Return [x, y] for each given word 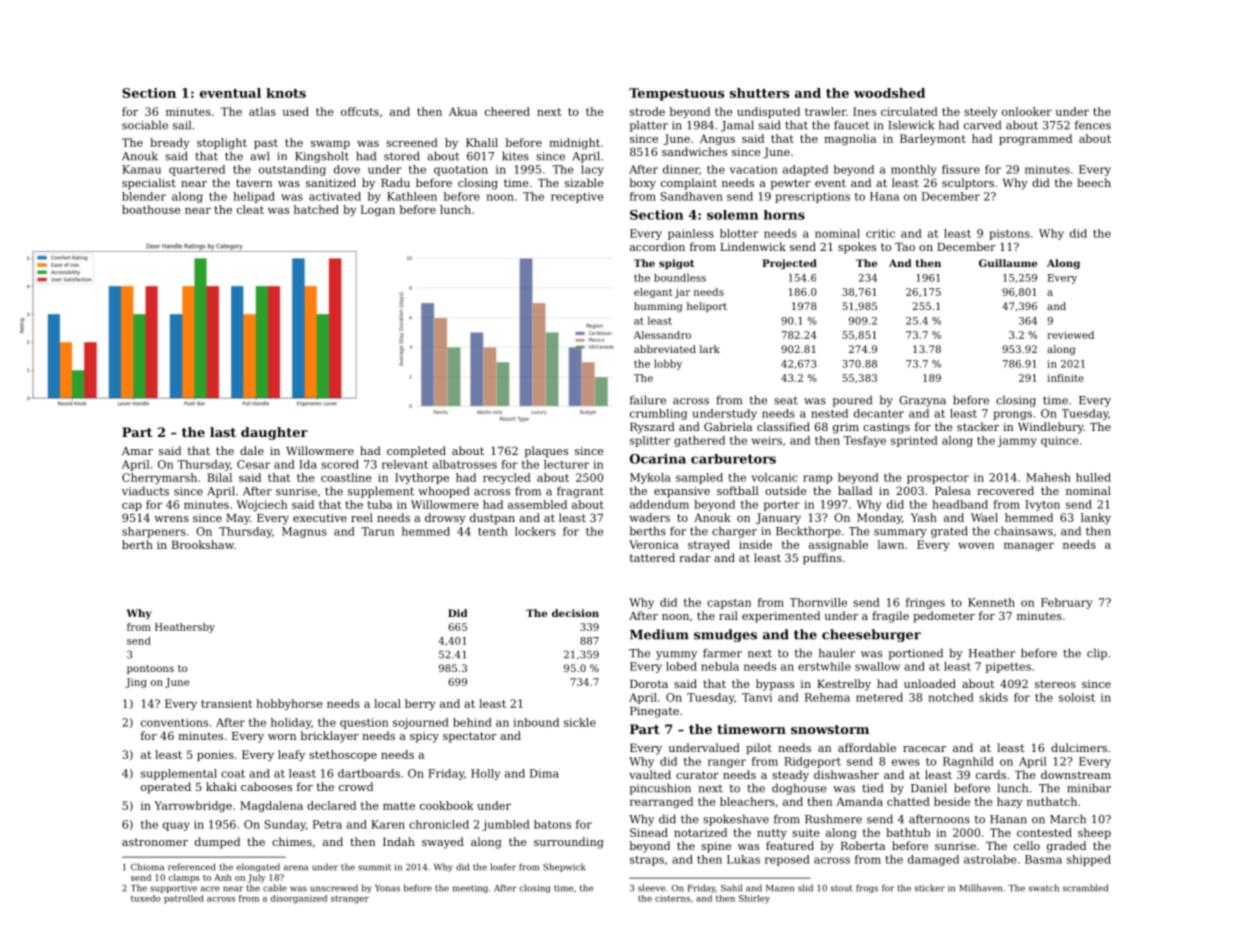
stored [402, 156]
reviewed [1070, 335]
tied [872, 788]
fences [1093, 125]
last [223, 432]
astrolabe [990, 859]
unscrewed [334, 888]
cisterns [672, 898]
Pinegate [654, 712]
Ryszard [652, 428]
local [387, 703]
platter [648, 126]
